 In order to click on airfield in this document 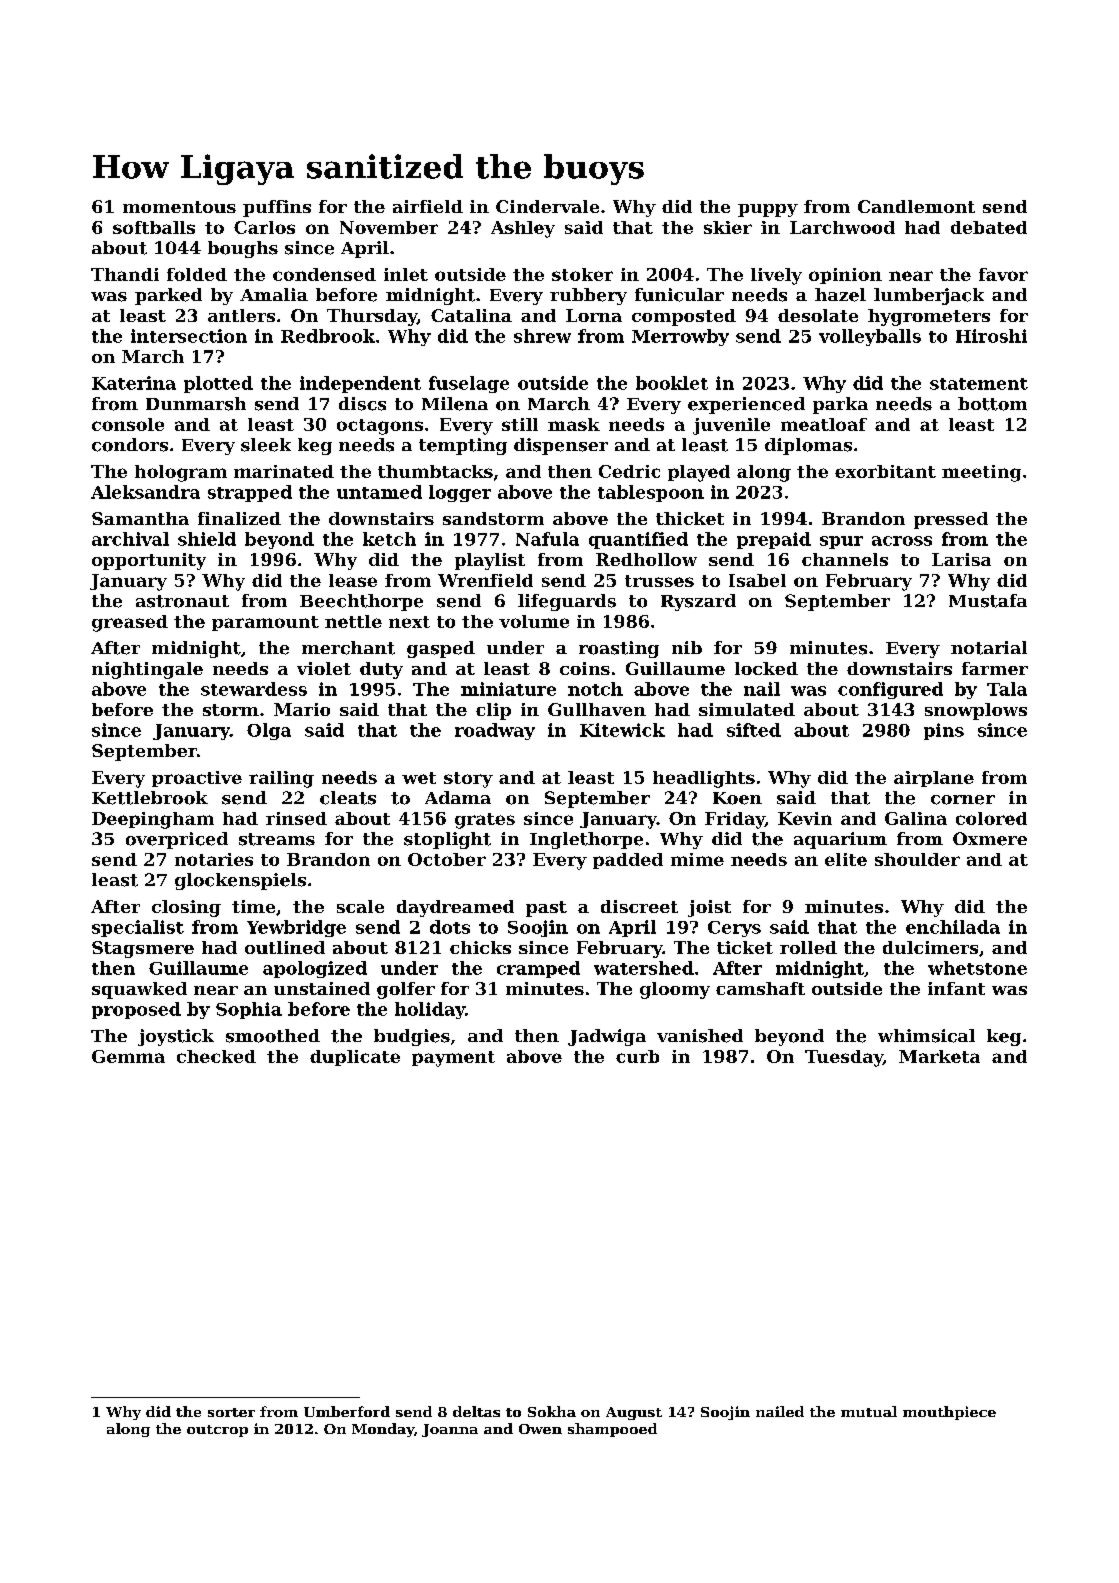, I will do `click(428, 206)`.
